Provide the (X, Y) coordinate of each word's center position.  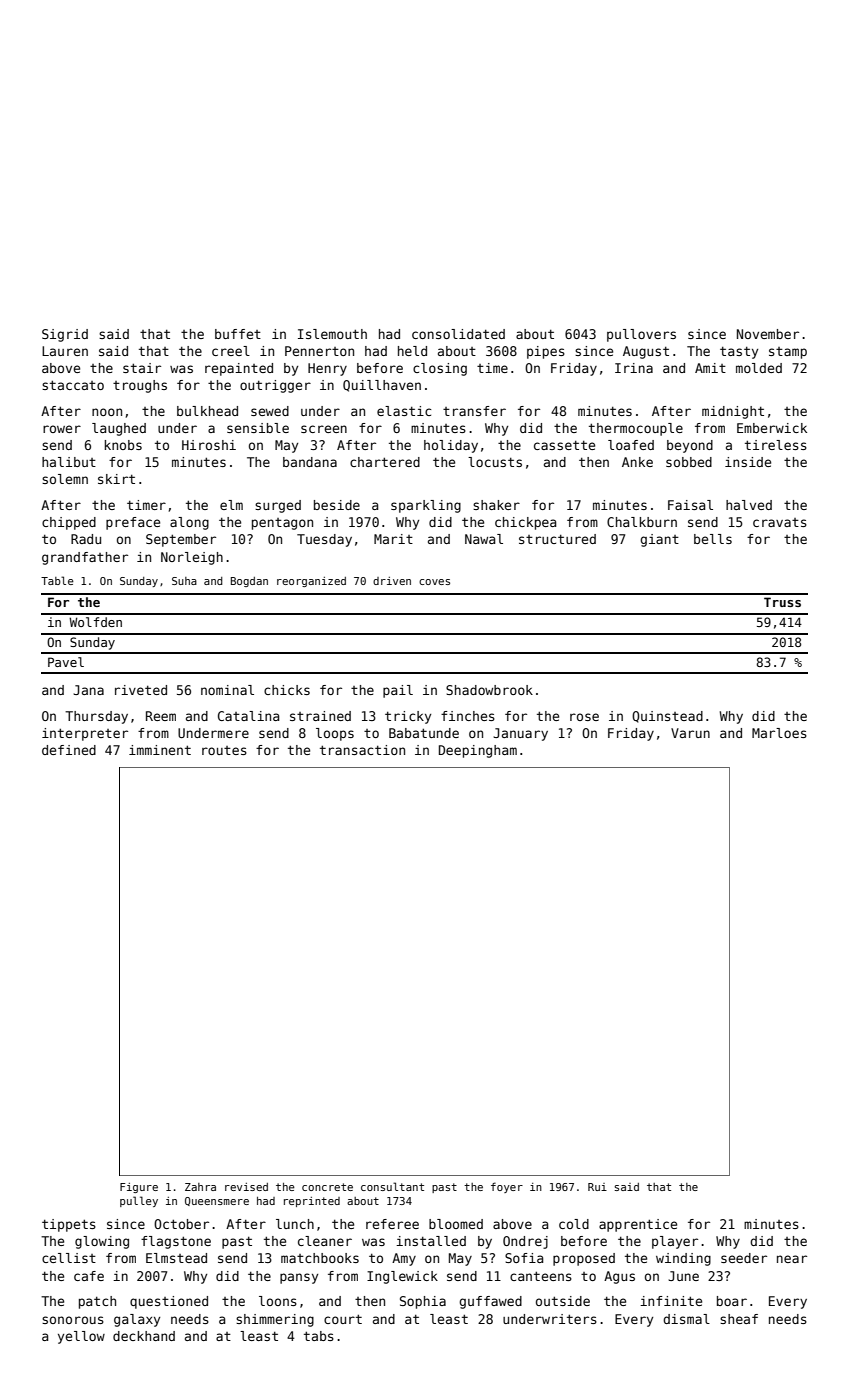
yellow (81, 1337)
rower (62, 429)
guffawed (490, 1302)
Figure (139, 1188)
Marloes (779, 733)
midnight (733, 412)
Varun (690, 733)
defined (69, 750)
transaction (362, 750)
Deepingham (478, 751)
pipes (546, 352)
